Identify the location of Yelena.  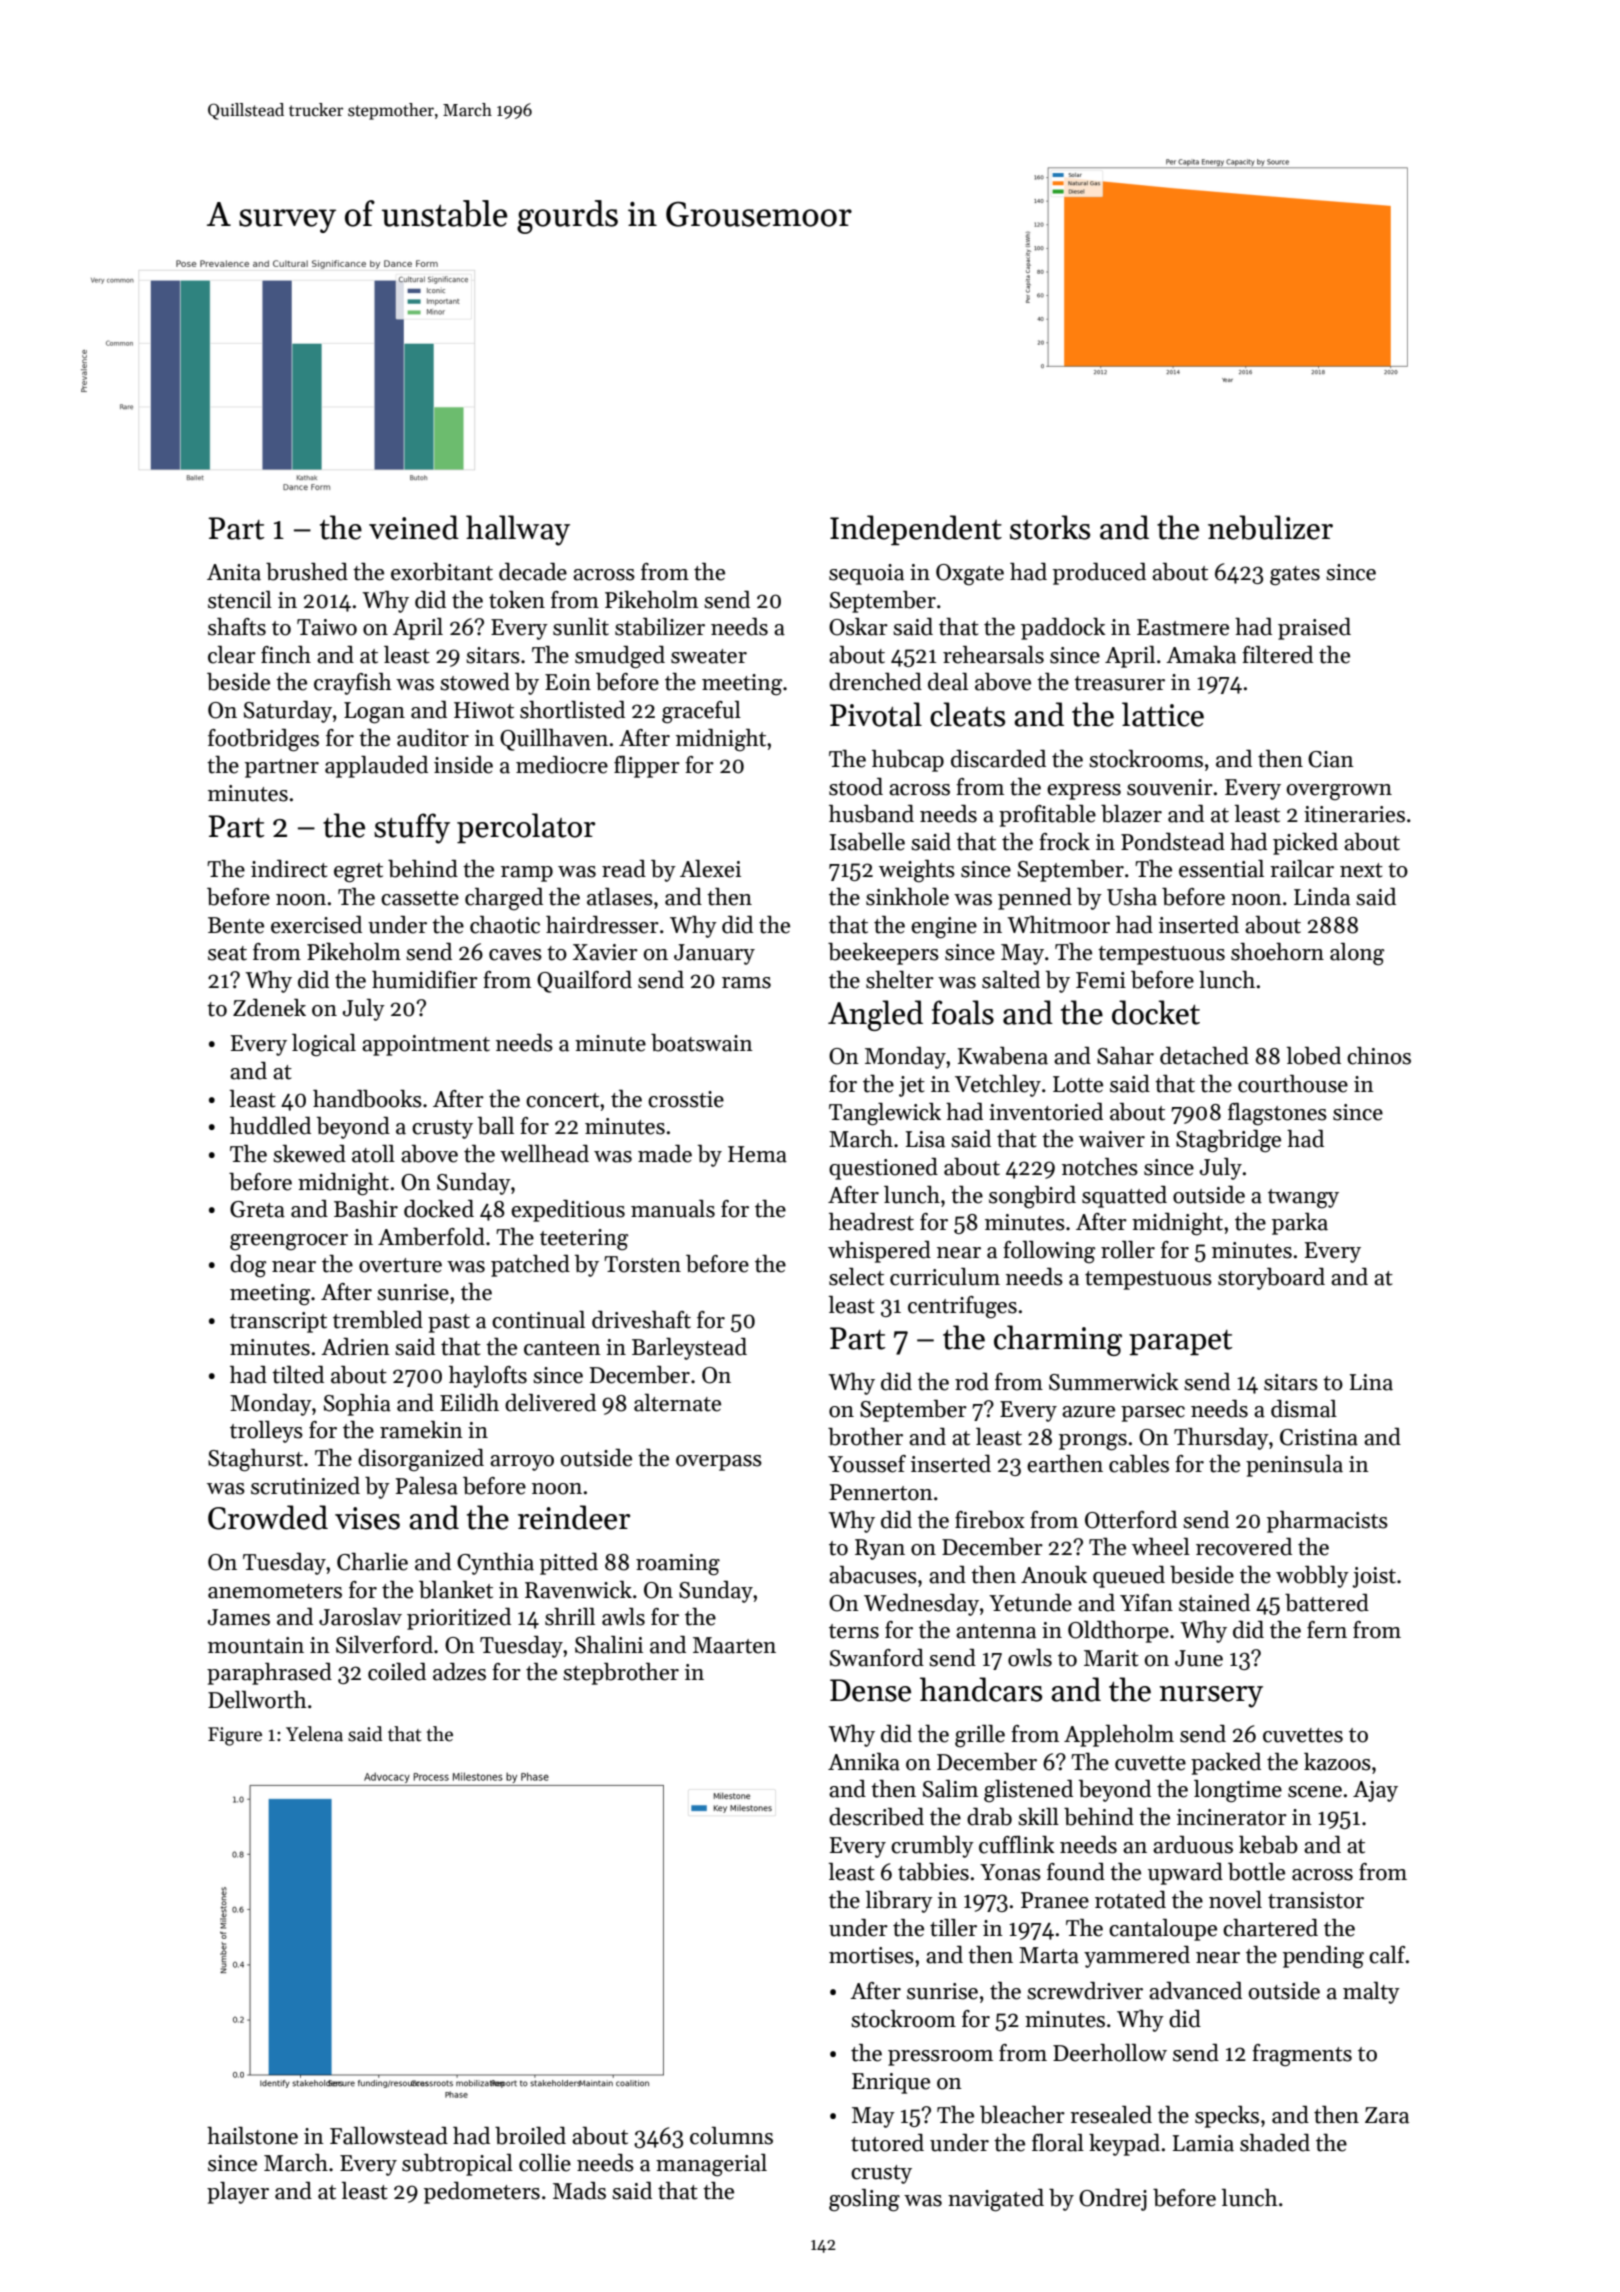
(314, 1734).
